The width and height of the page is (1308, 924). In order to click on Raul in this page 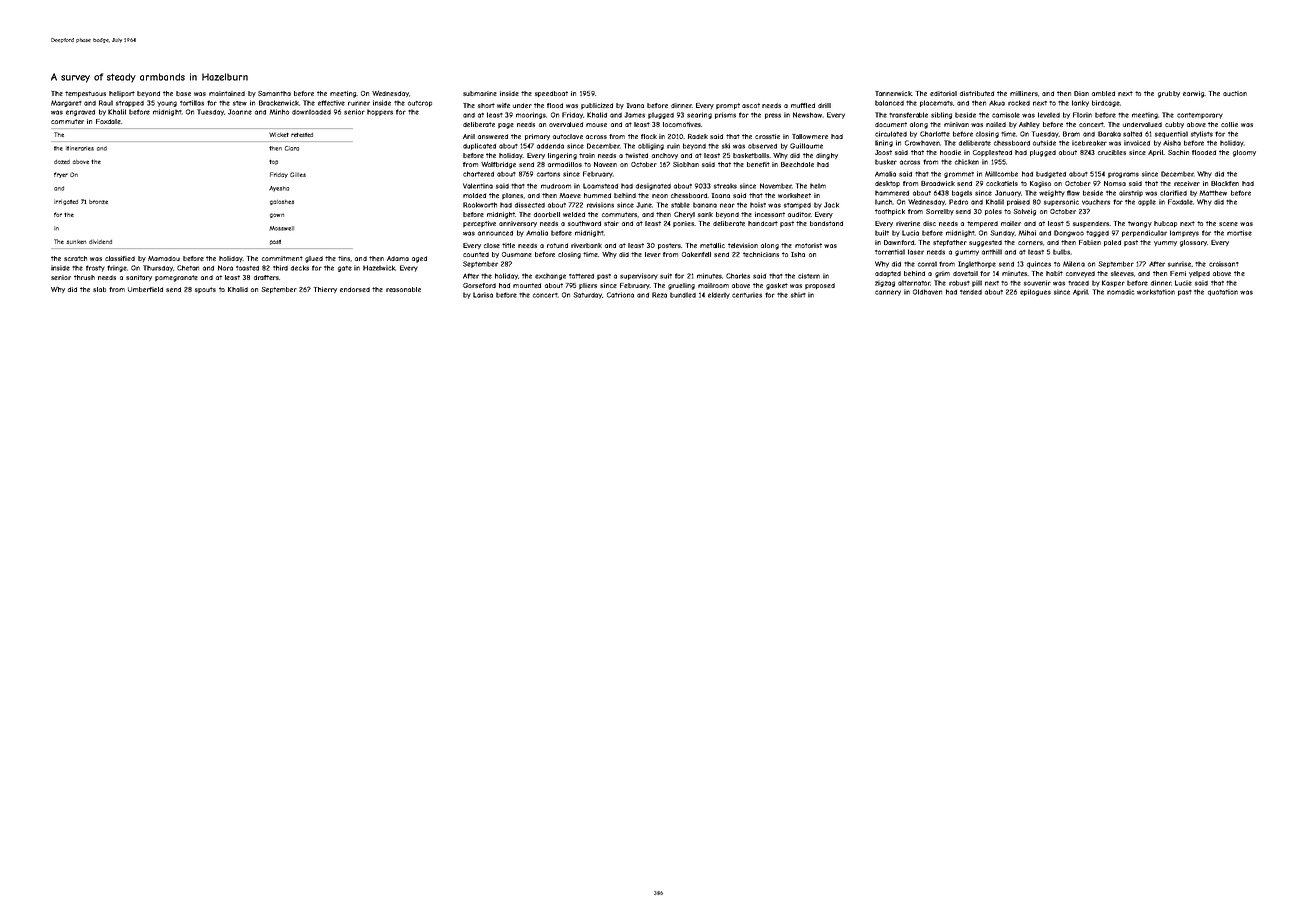, I will do `click(106, 103)`.
